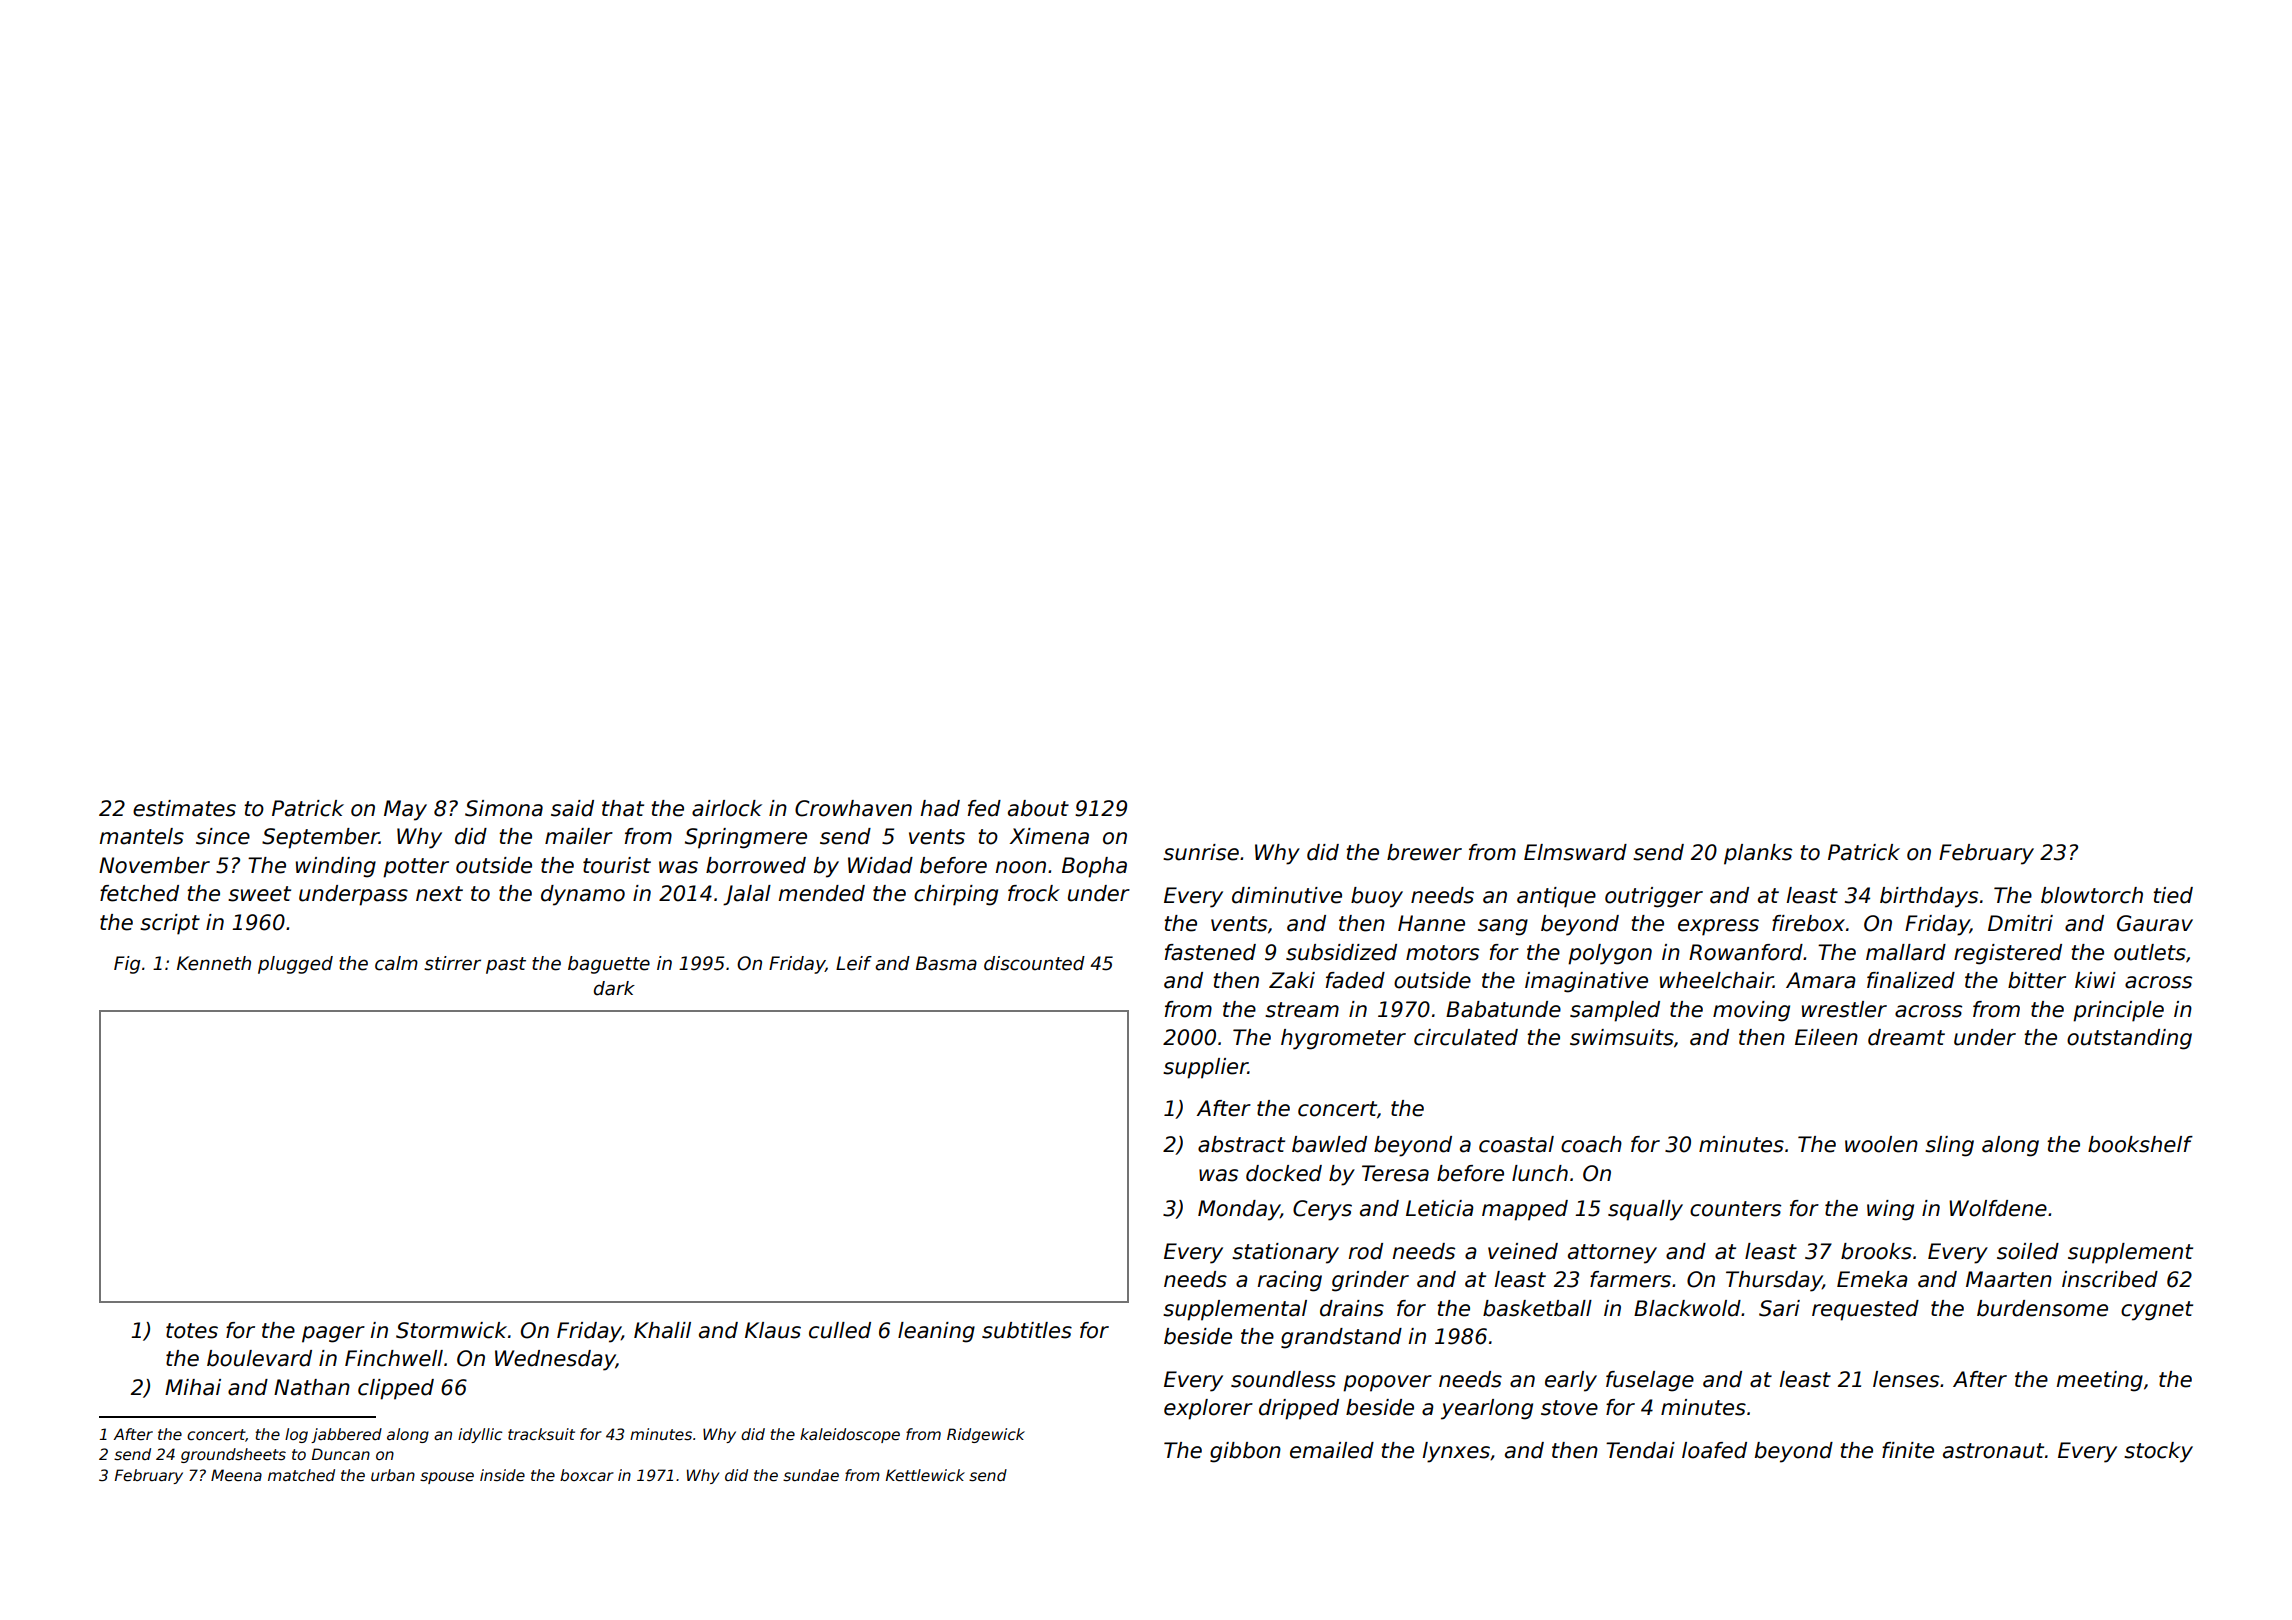  What do you see at coordinates (295, 965) in the screenshot?
I see `plugged` at bounding box center [295, 965].
